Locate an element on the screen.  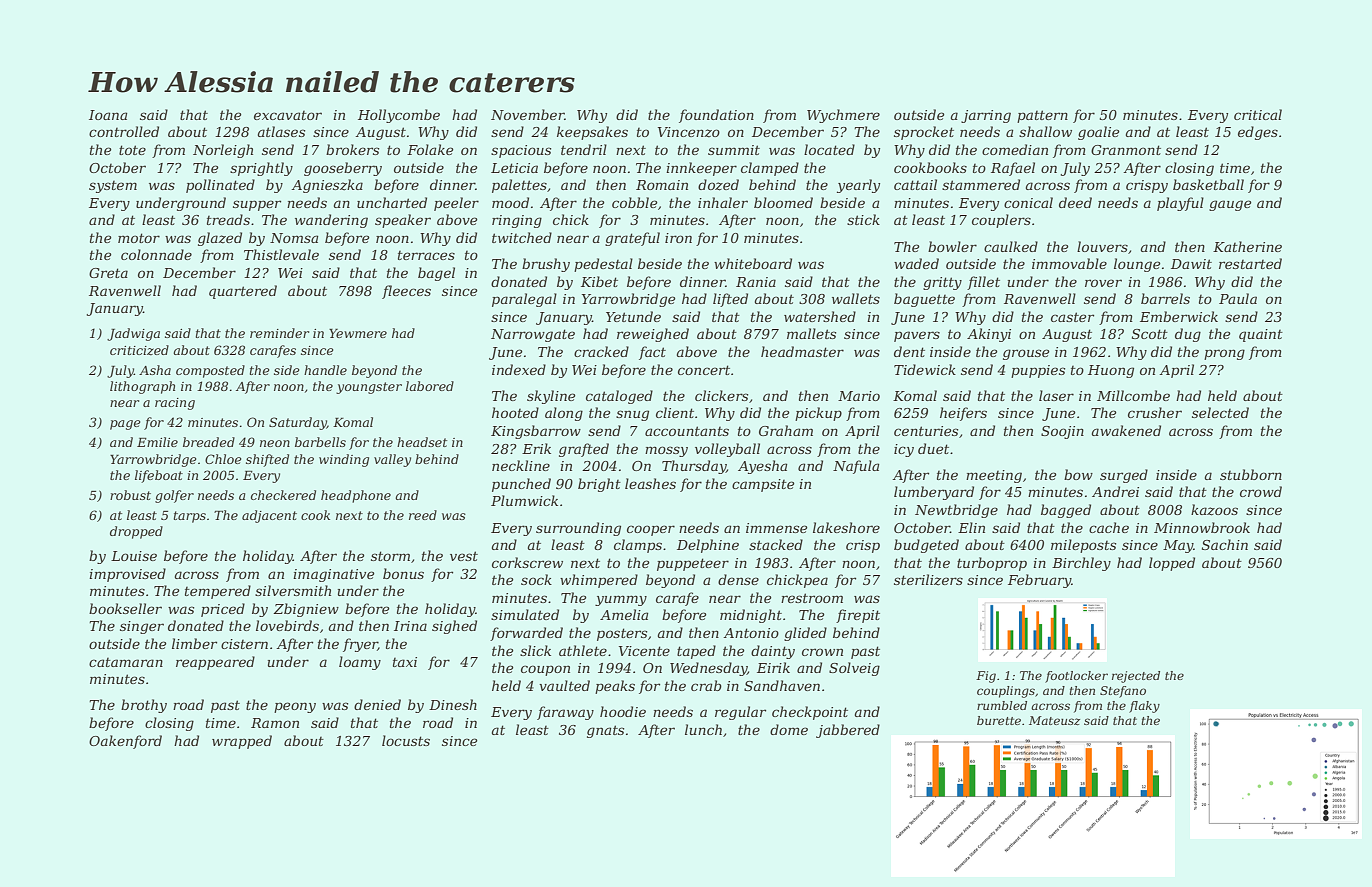
Mateusz is located at coordinates (1054, 720).
